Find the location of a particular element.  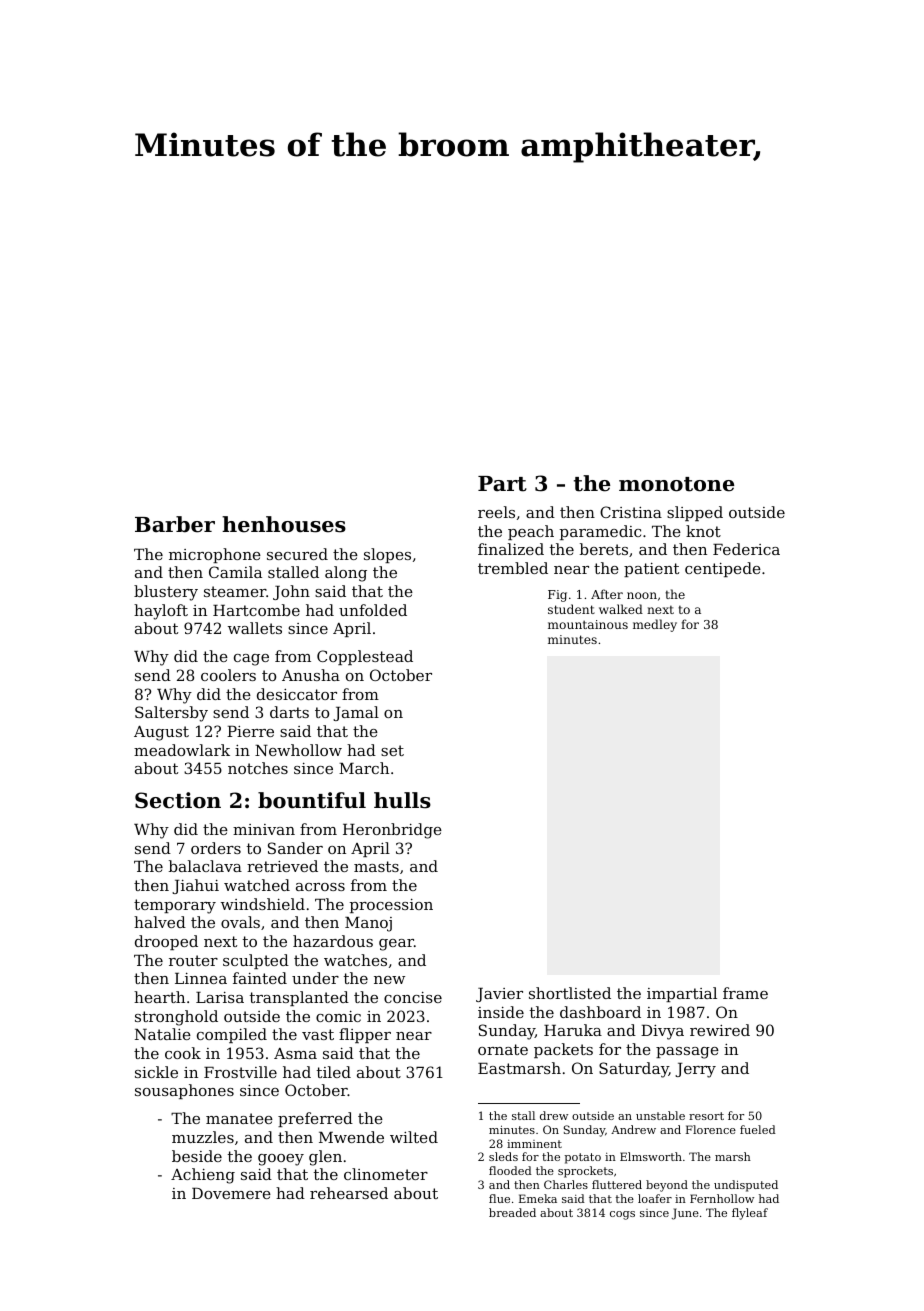

reels is located at coordinates (496, 512).
